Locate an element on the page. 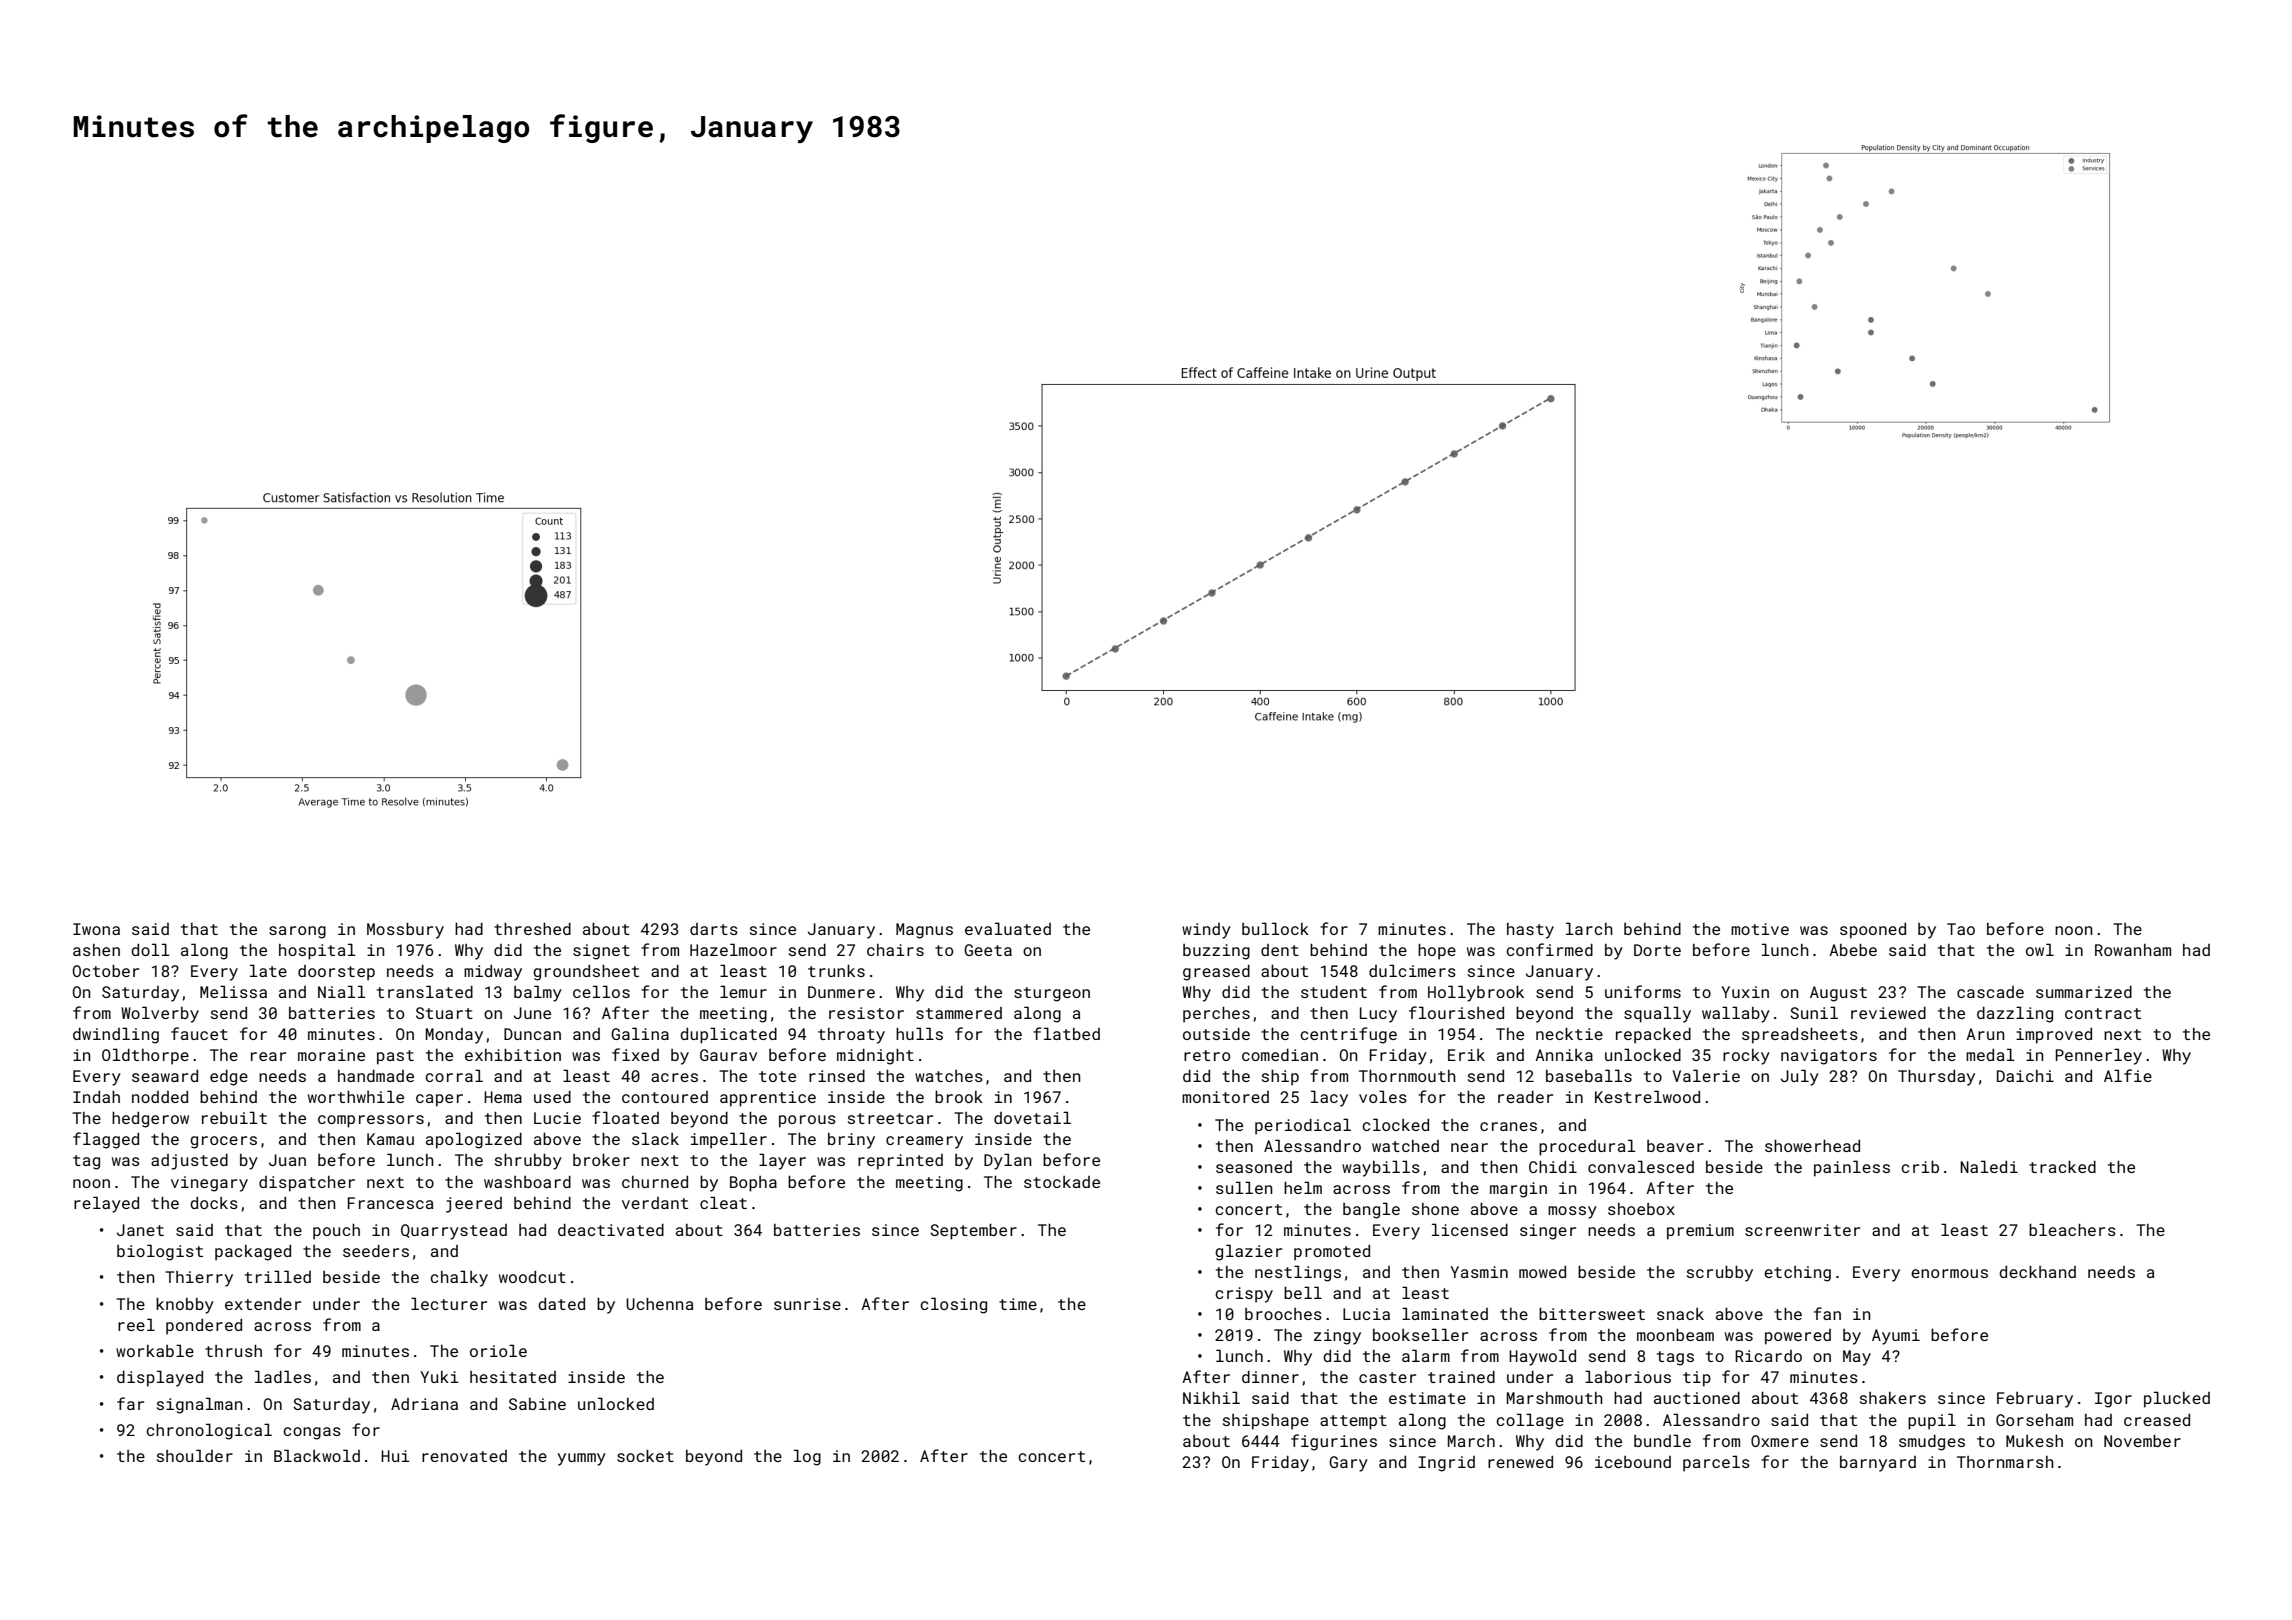 This page has width=2292, height=1620. Adriana is located at coordinates (424, 1404).
